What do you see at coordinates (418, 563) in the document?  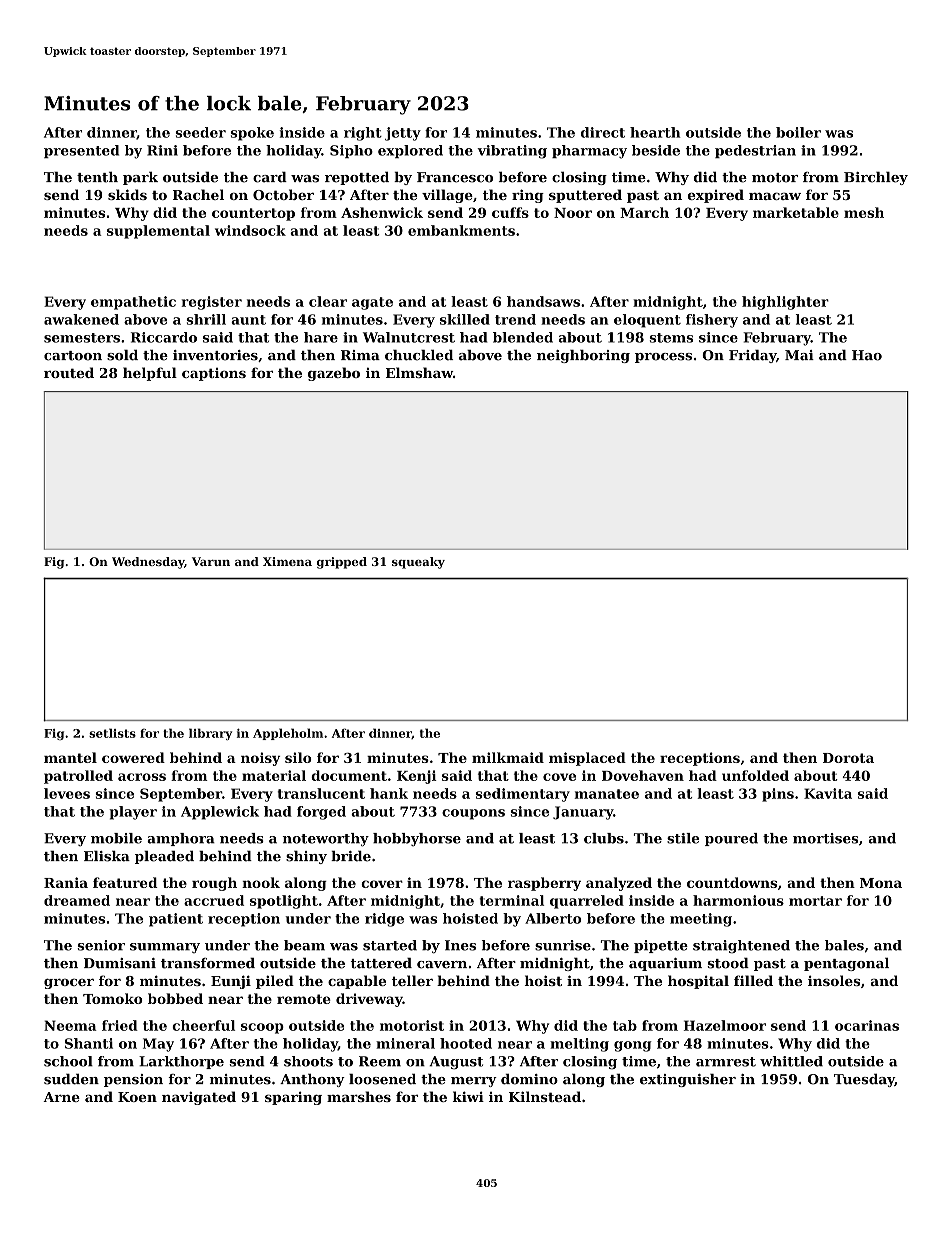 I see `squeaky` at bounding box center [418, 563].
